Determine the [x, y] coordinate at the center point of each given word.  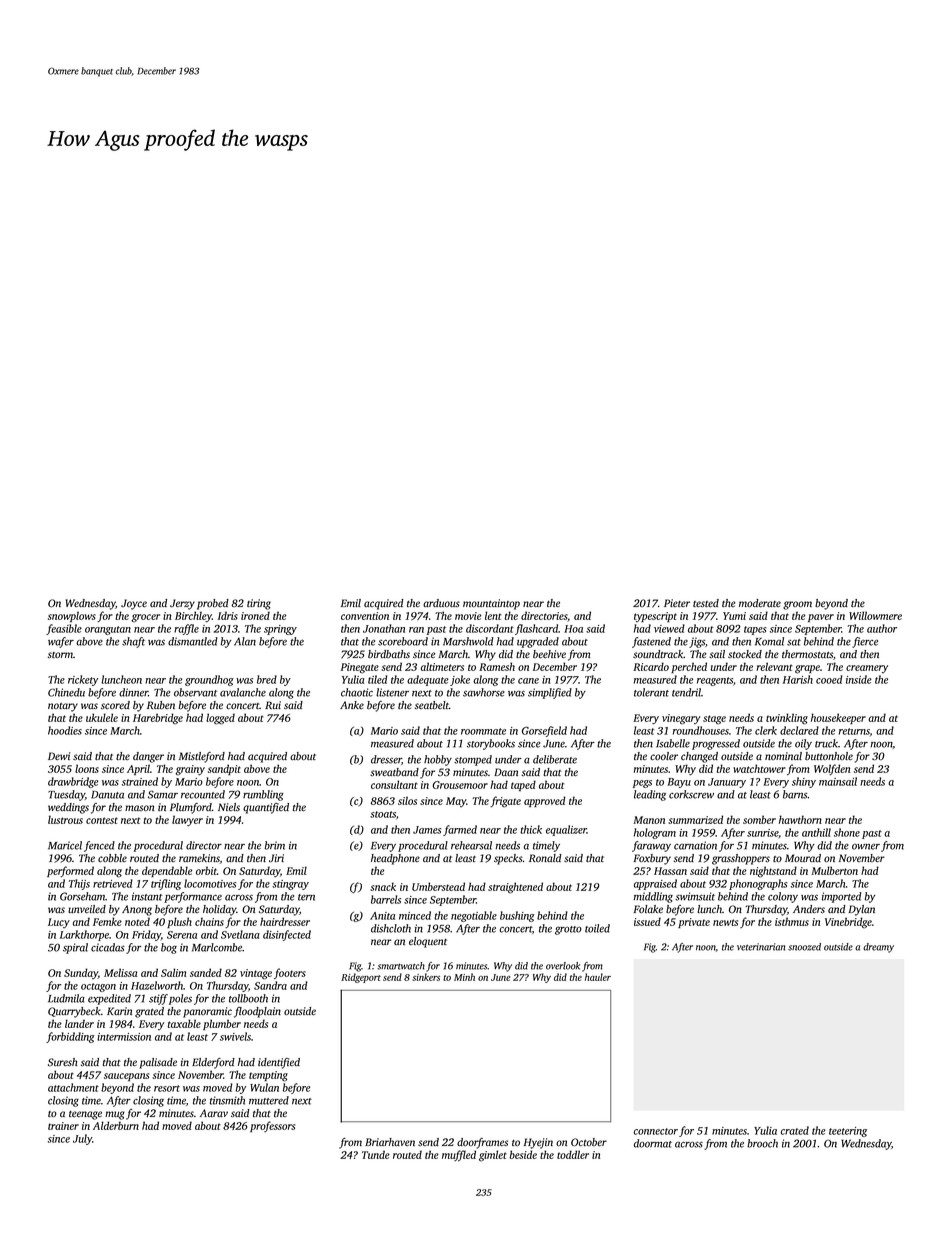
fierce [865, 642]
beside [523, 1154]
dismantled [193, 641]
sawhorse [484, 692]
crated [795, 1130]
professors [272, 1126]
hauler [598, 977]
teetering [848, 1132]
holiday [219, 910]
